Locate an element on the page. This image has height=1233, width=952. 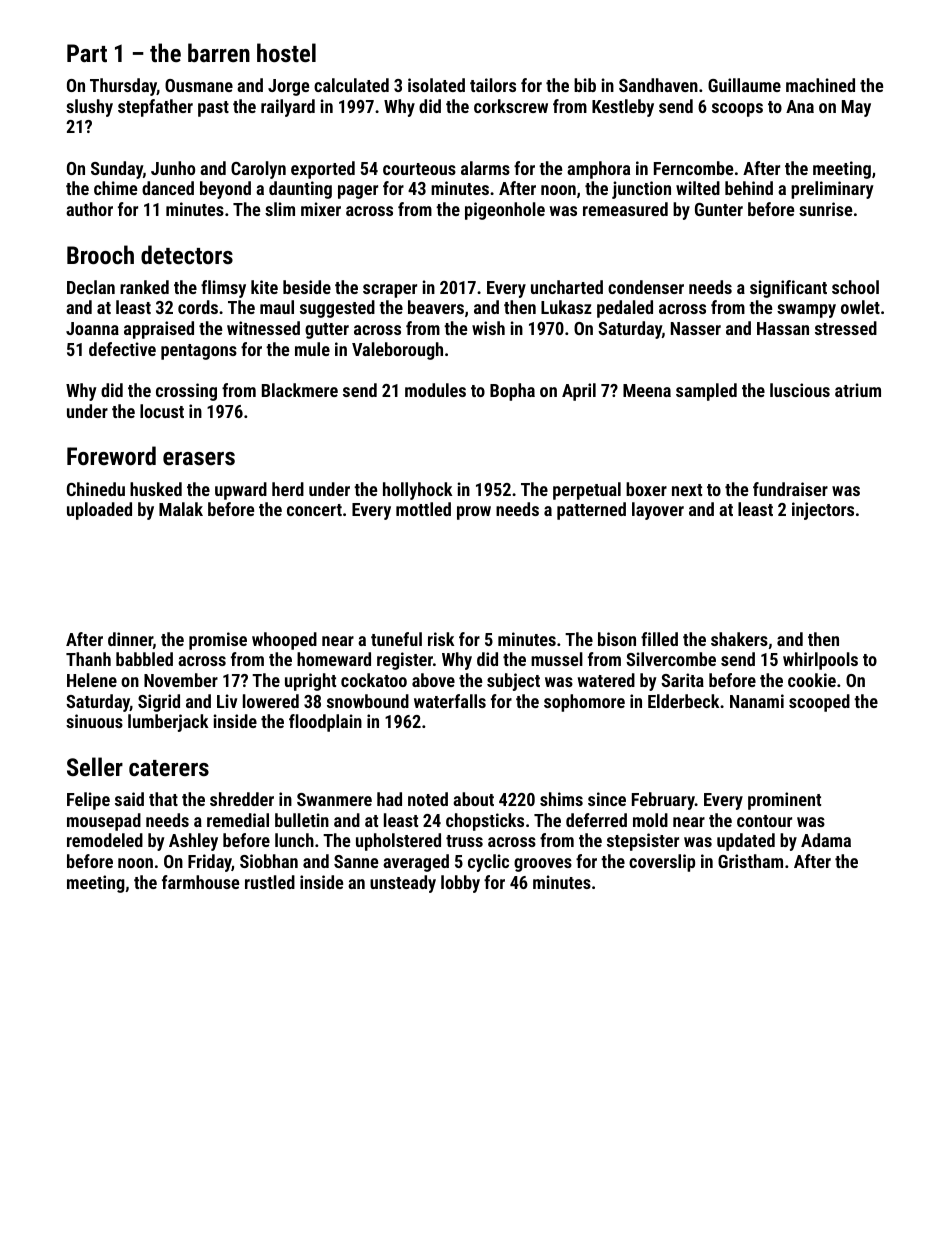
condenser is located at coordinates (646, 287).
